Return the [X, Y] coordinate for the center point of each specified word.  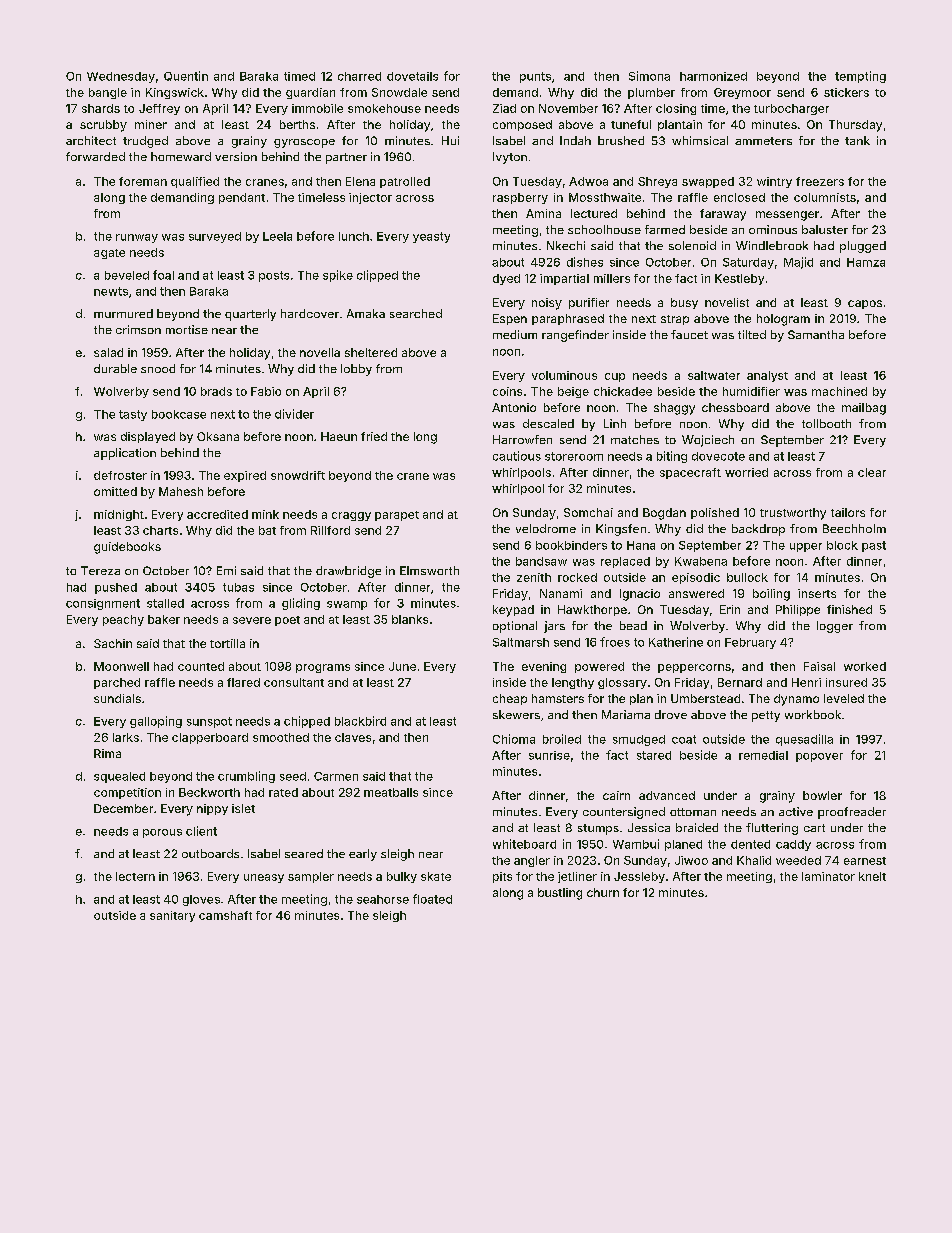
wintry [774, 182]
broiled [562, 739]
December [123, 808]
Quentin [186, 76]
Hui [450, 140]
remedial [763, 755]
